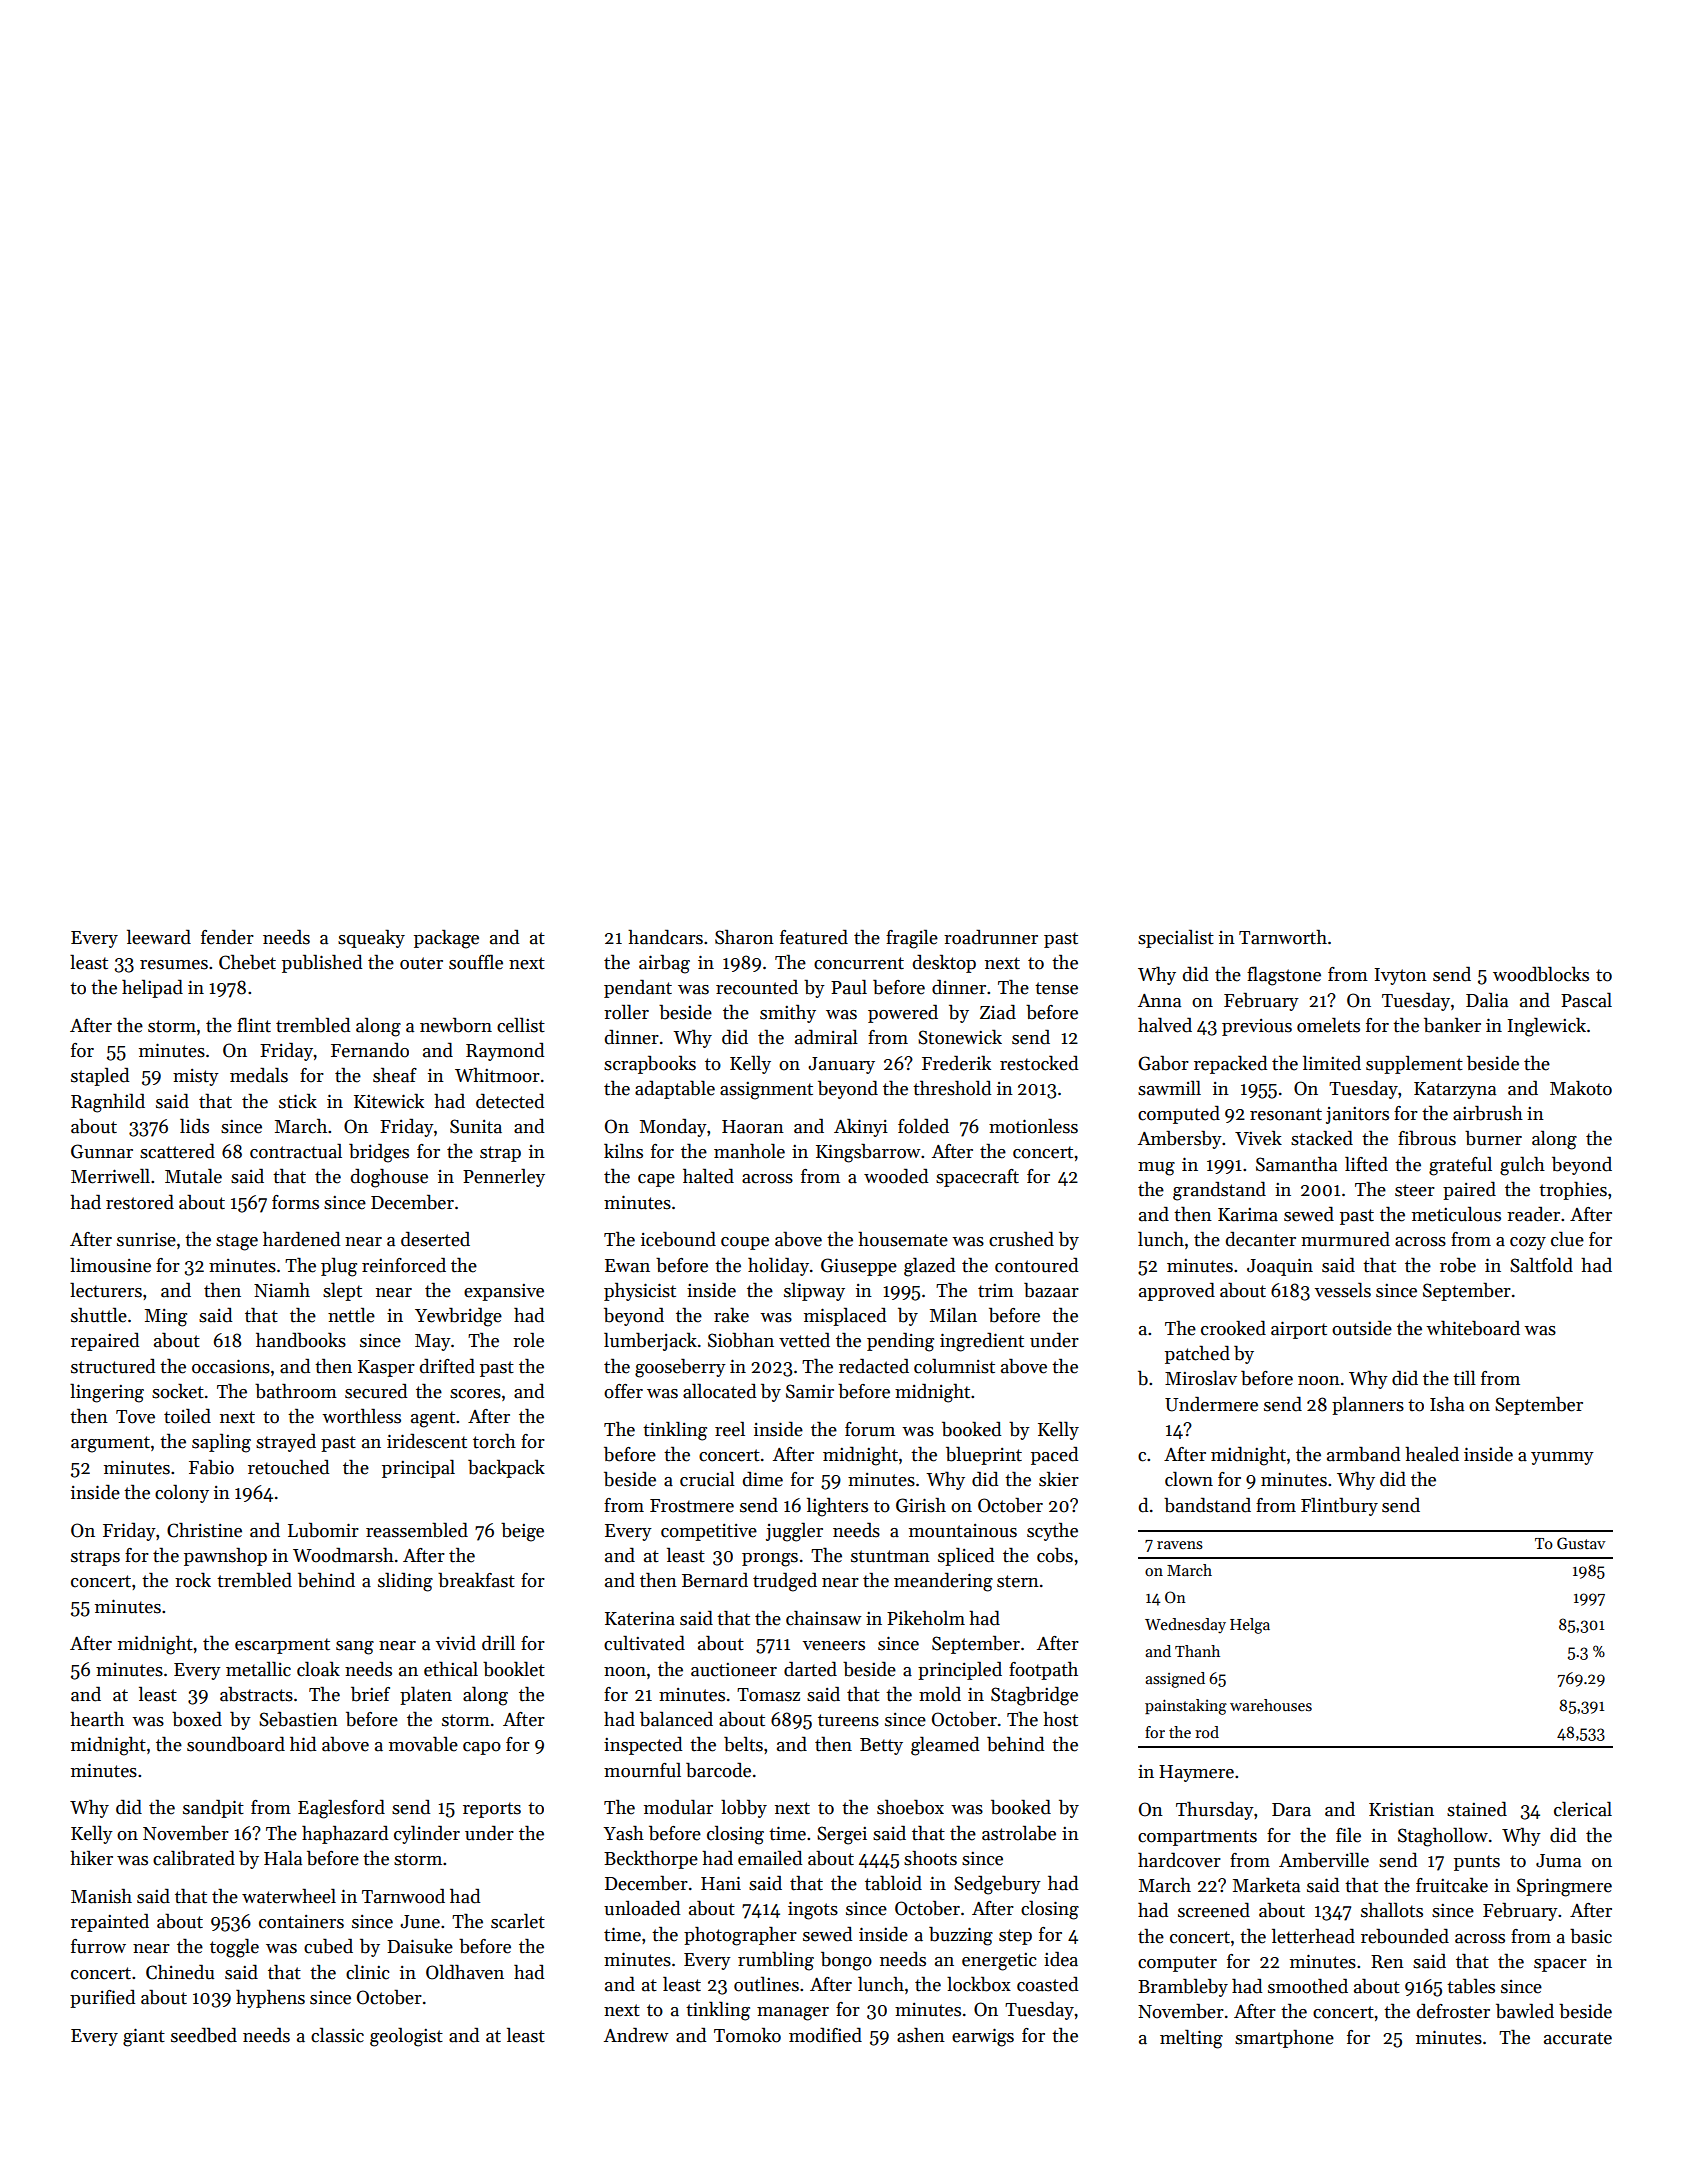 Image resolution: width=1683 pixels, height=2178 pixels. I want to click on reel, so click(730, 1429).
